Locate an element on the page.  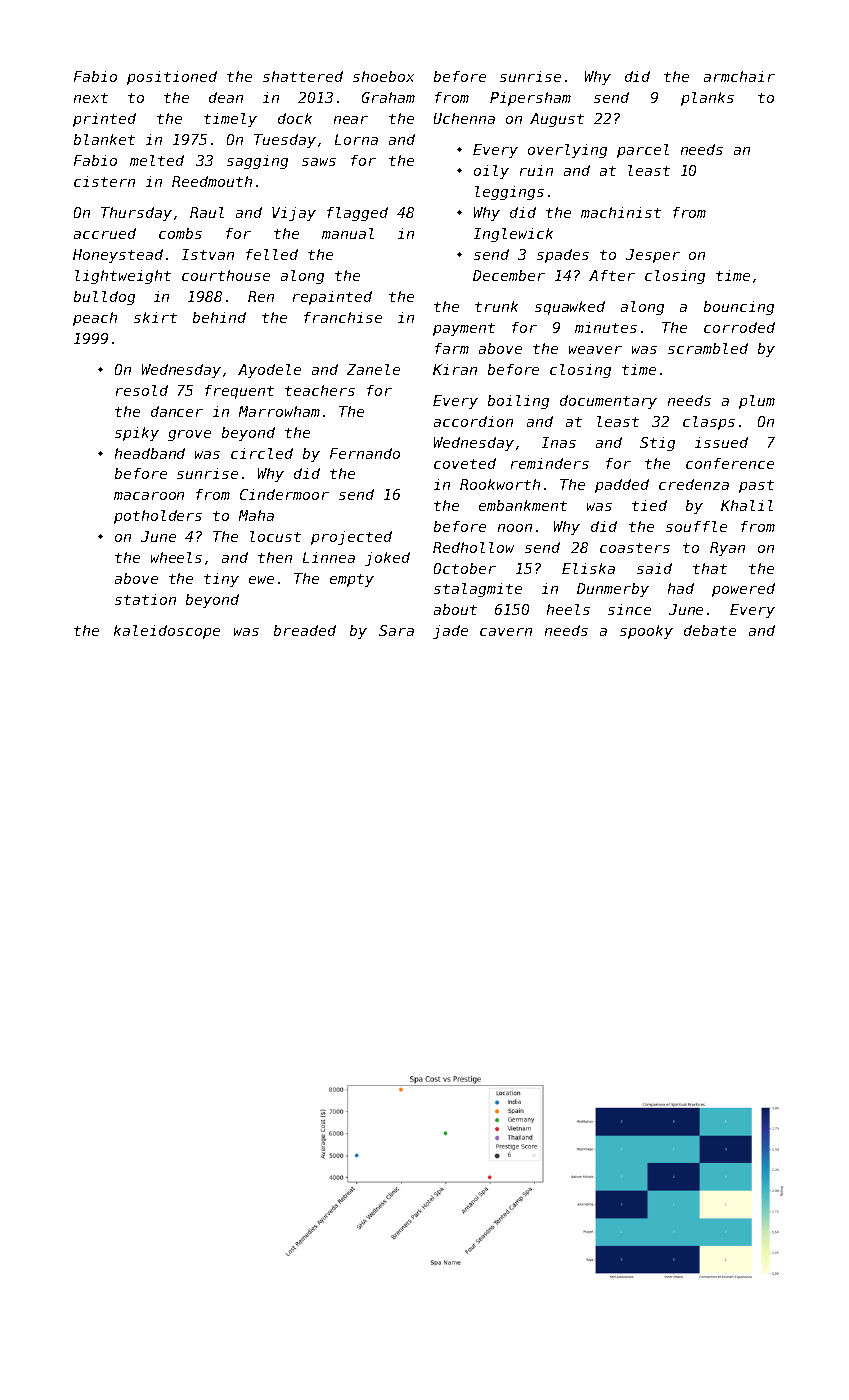
Lorna is located at coordinates (356, 139).
